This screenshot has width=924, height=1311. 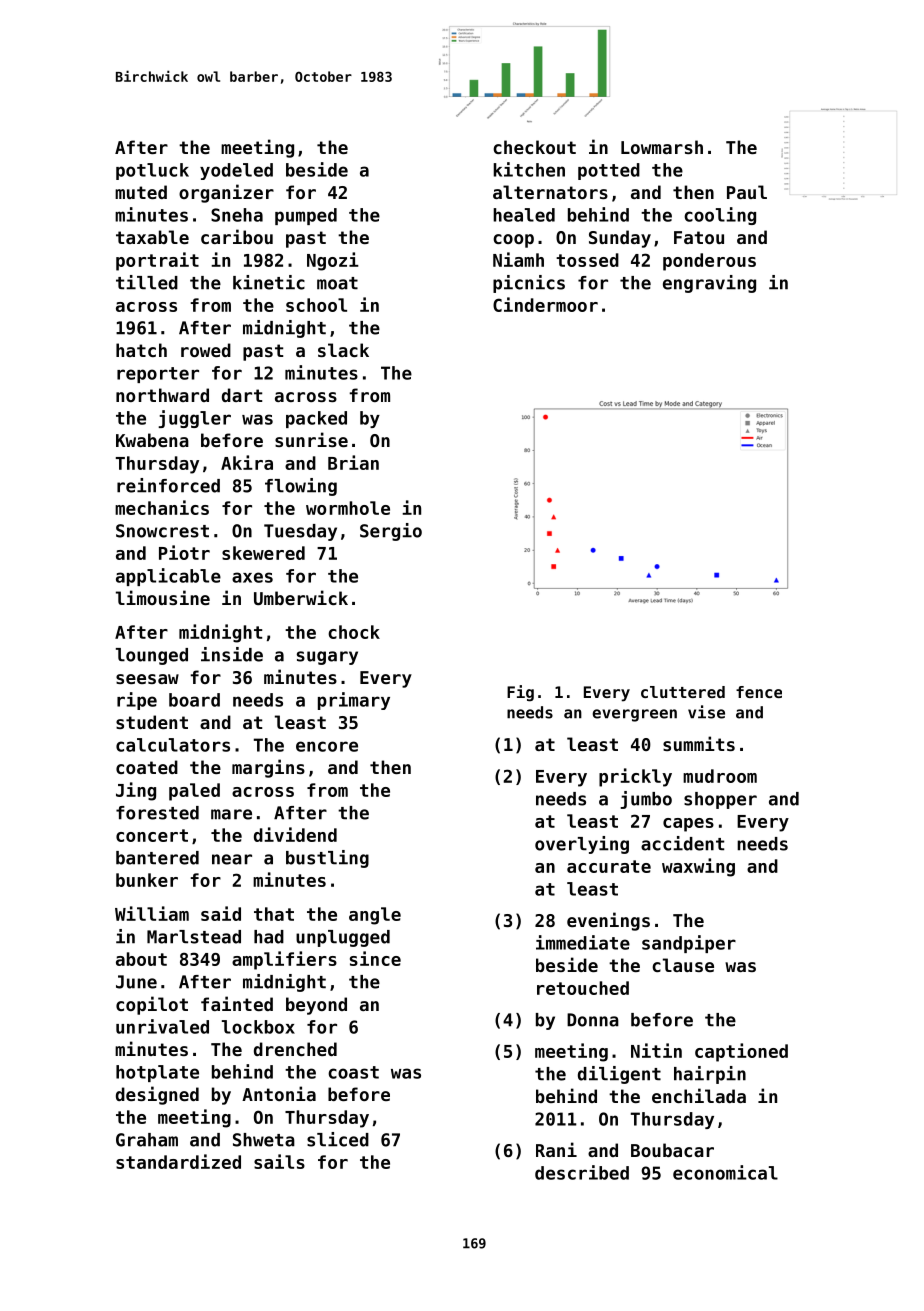 I want to click on Nitin, so click(x=656, y=1050).
